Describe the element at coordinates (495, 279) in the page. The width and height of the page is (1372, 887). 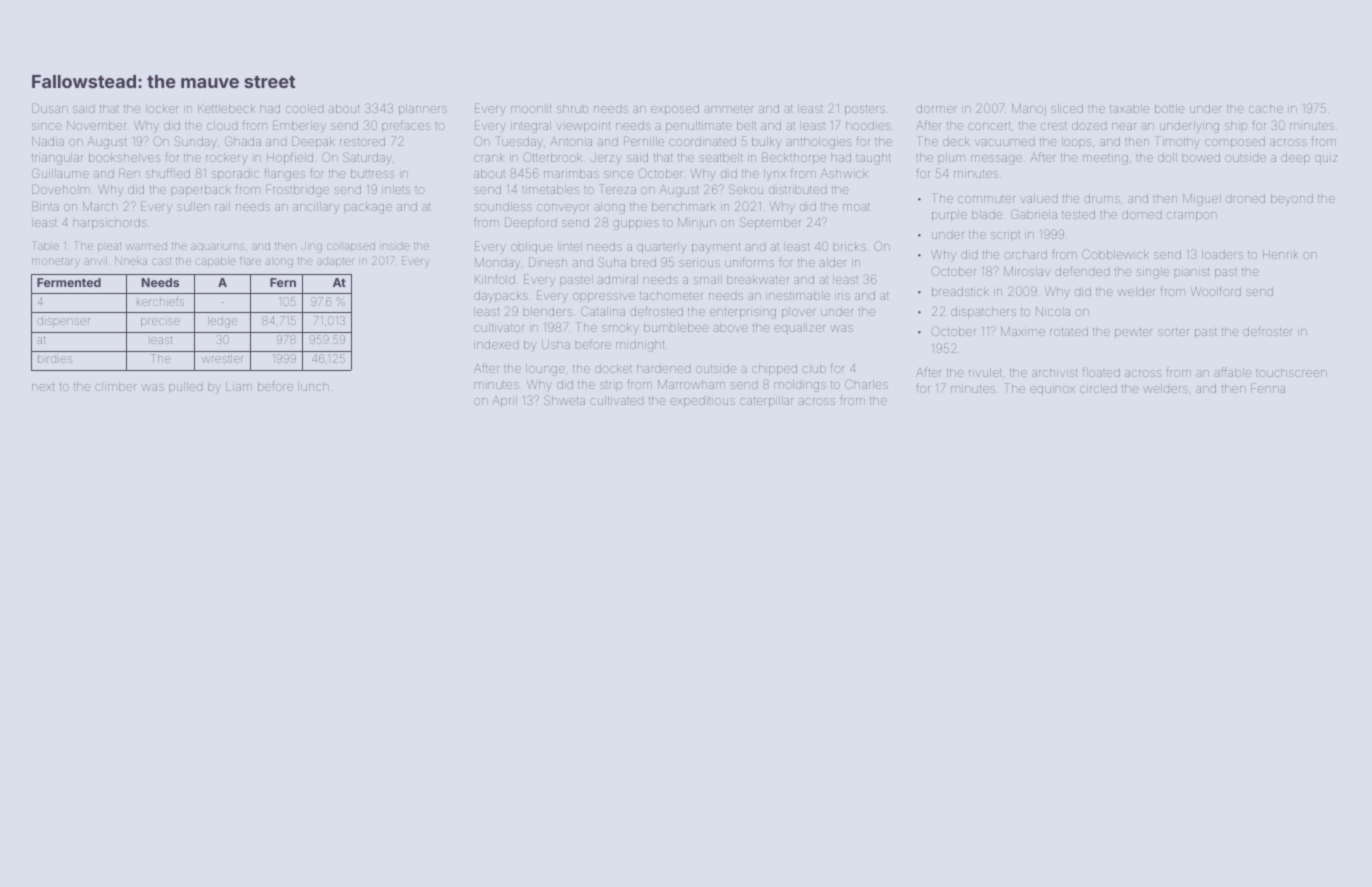
I see `Kilnfold` at that location.
